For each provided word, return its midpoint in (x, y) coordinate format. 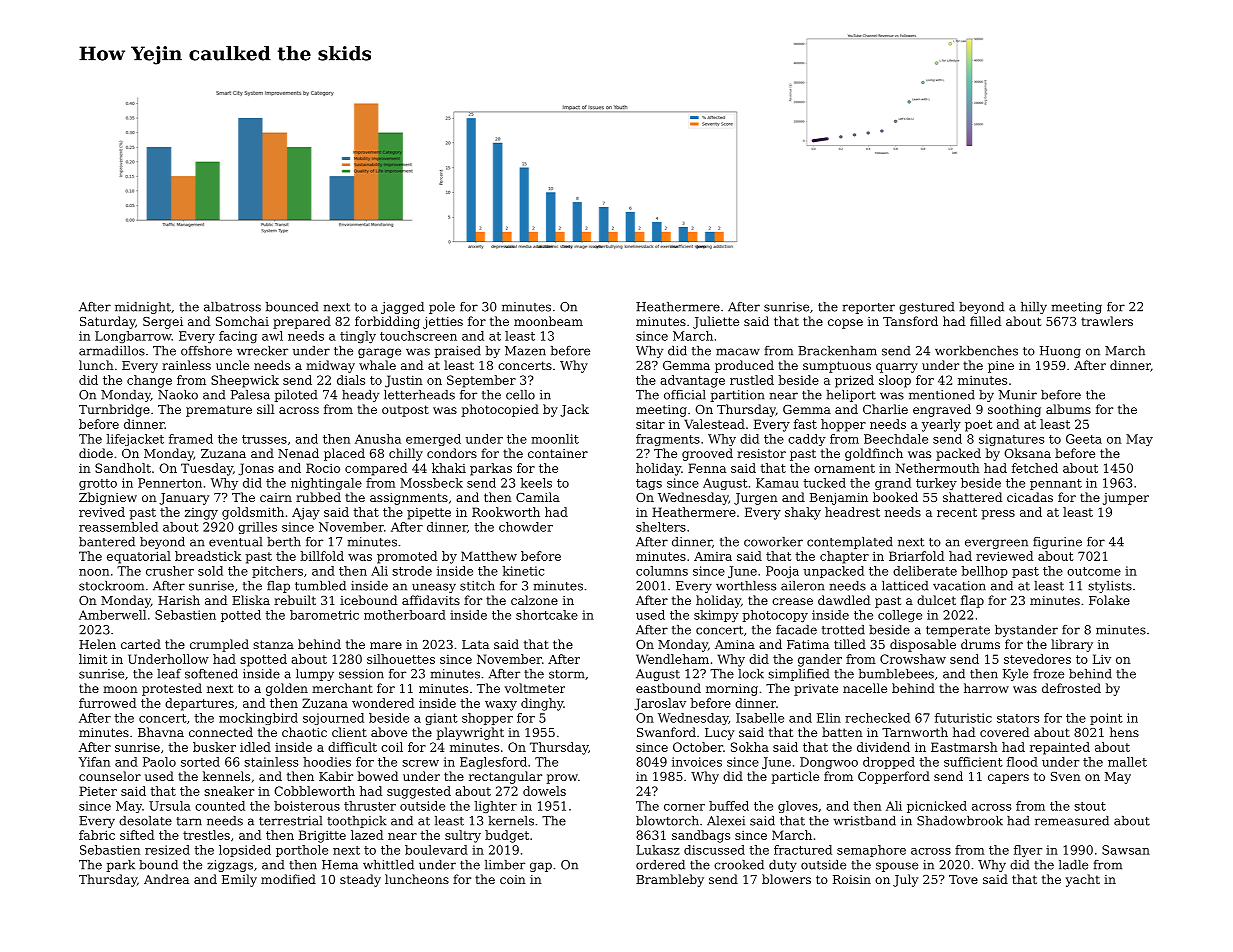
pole (442, 308)
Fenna (707, 468)
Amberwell (112, 615)
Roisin (852, 879)
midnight (143, 308)
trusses (264, 439)
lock (751, 674)
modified (288, 879)
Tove (963, 879)
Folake (1109, 600)
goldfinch (874, 454)
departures (199, 704)
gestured (926, 308)
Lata (475, 644)
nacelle (865, 688)
